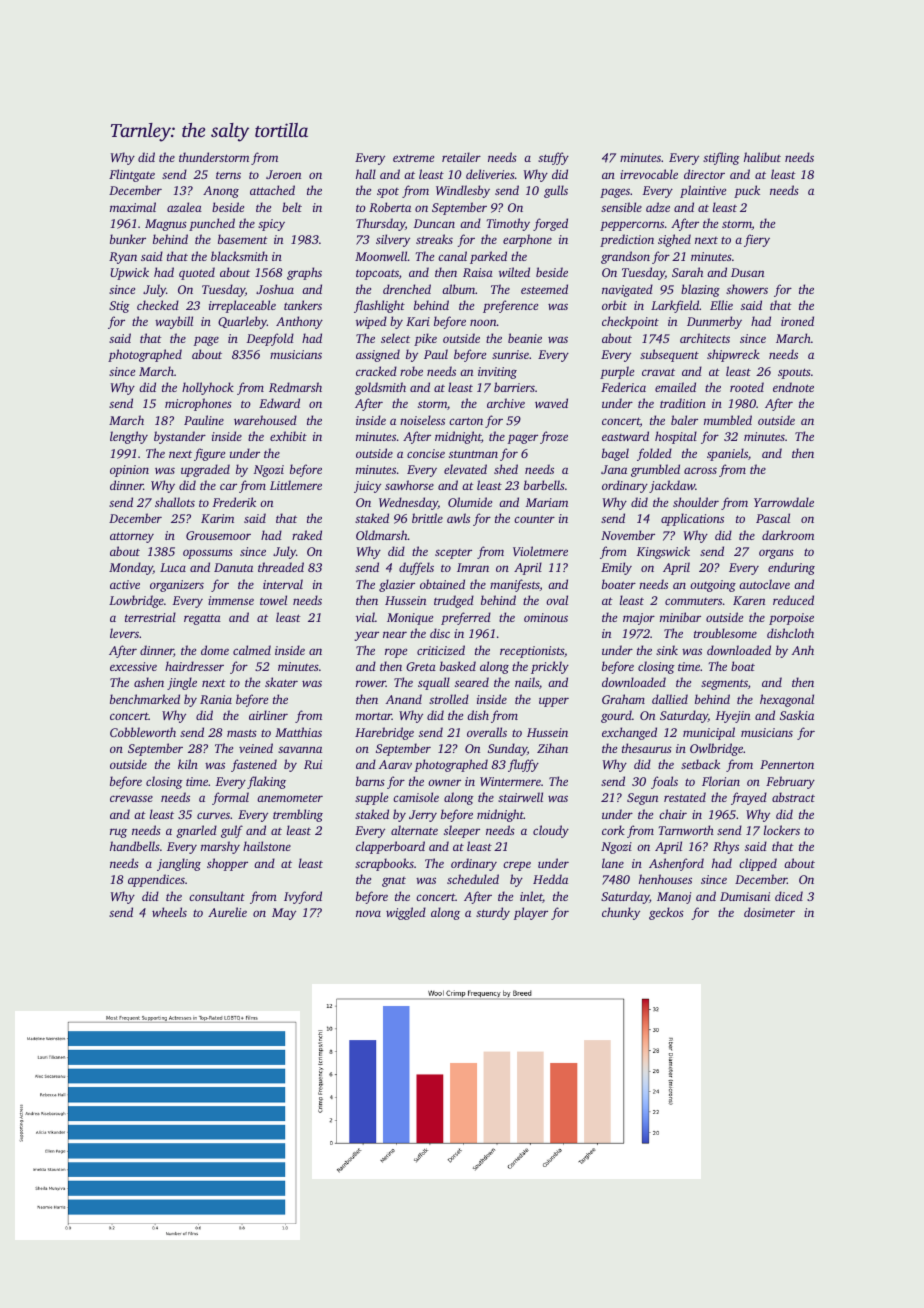  I want to click on Hyejin, so click(732, 717).
